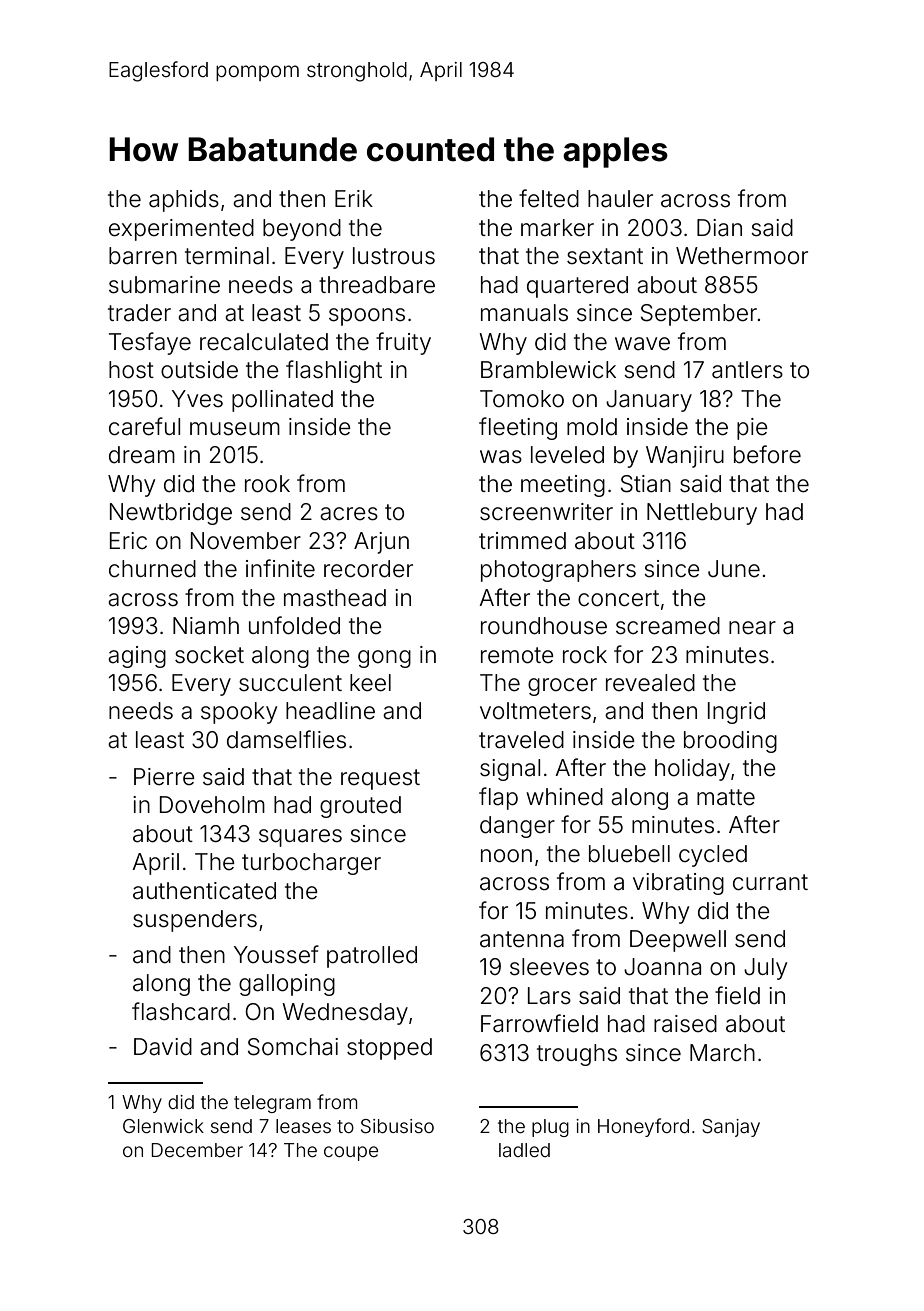  I want to click on leases, so click(303, 1126).
